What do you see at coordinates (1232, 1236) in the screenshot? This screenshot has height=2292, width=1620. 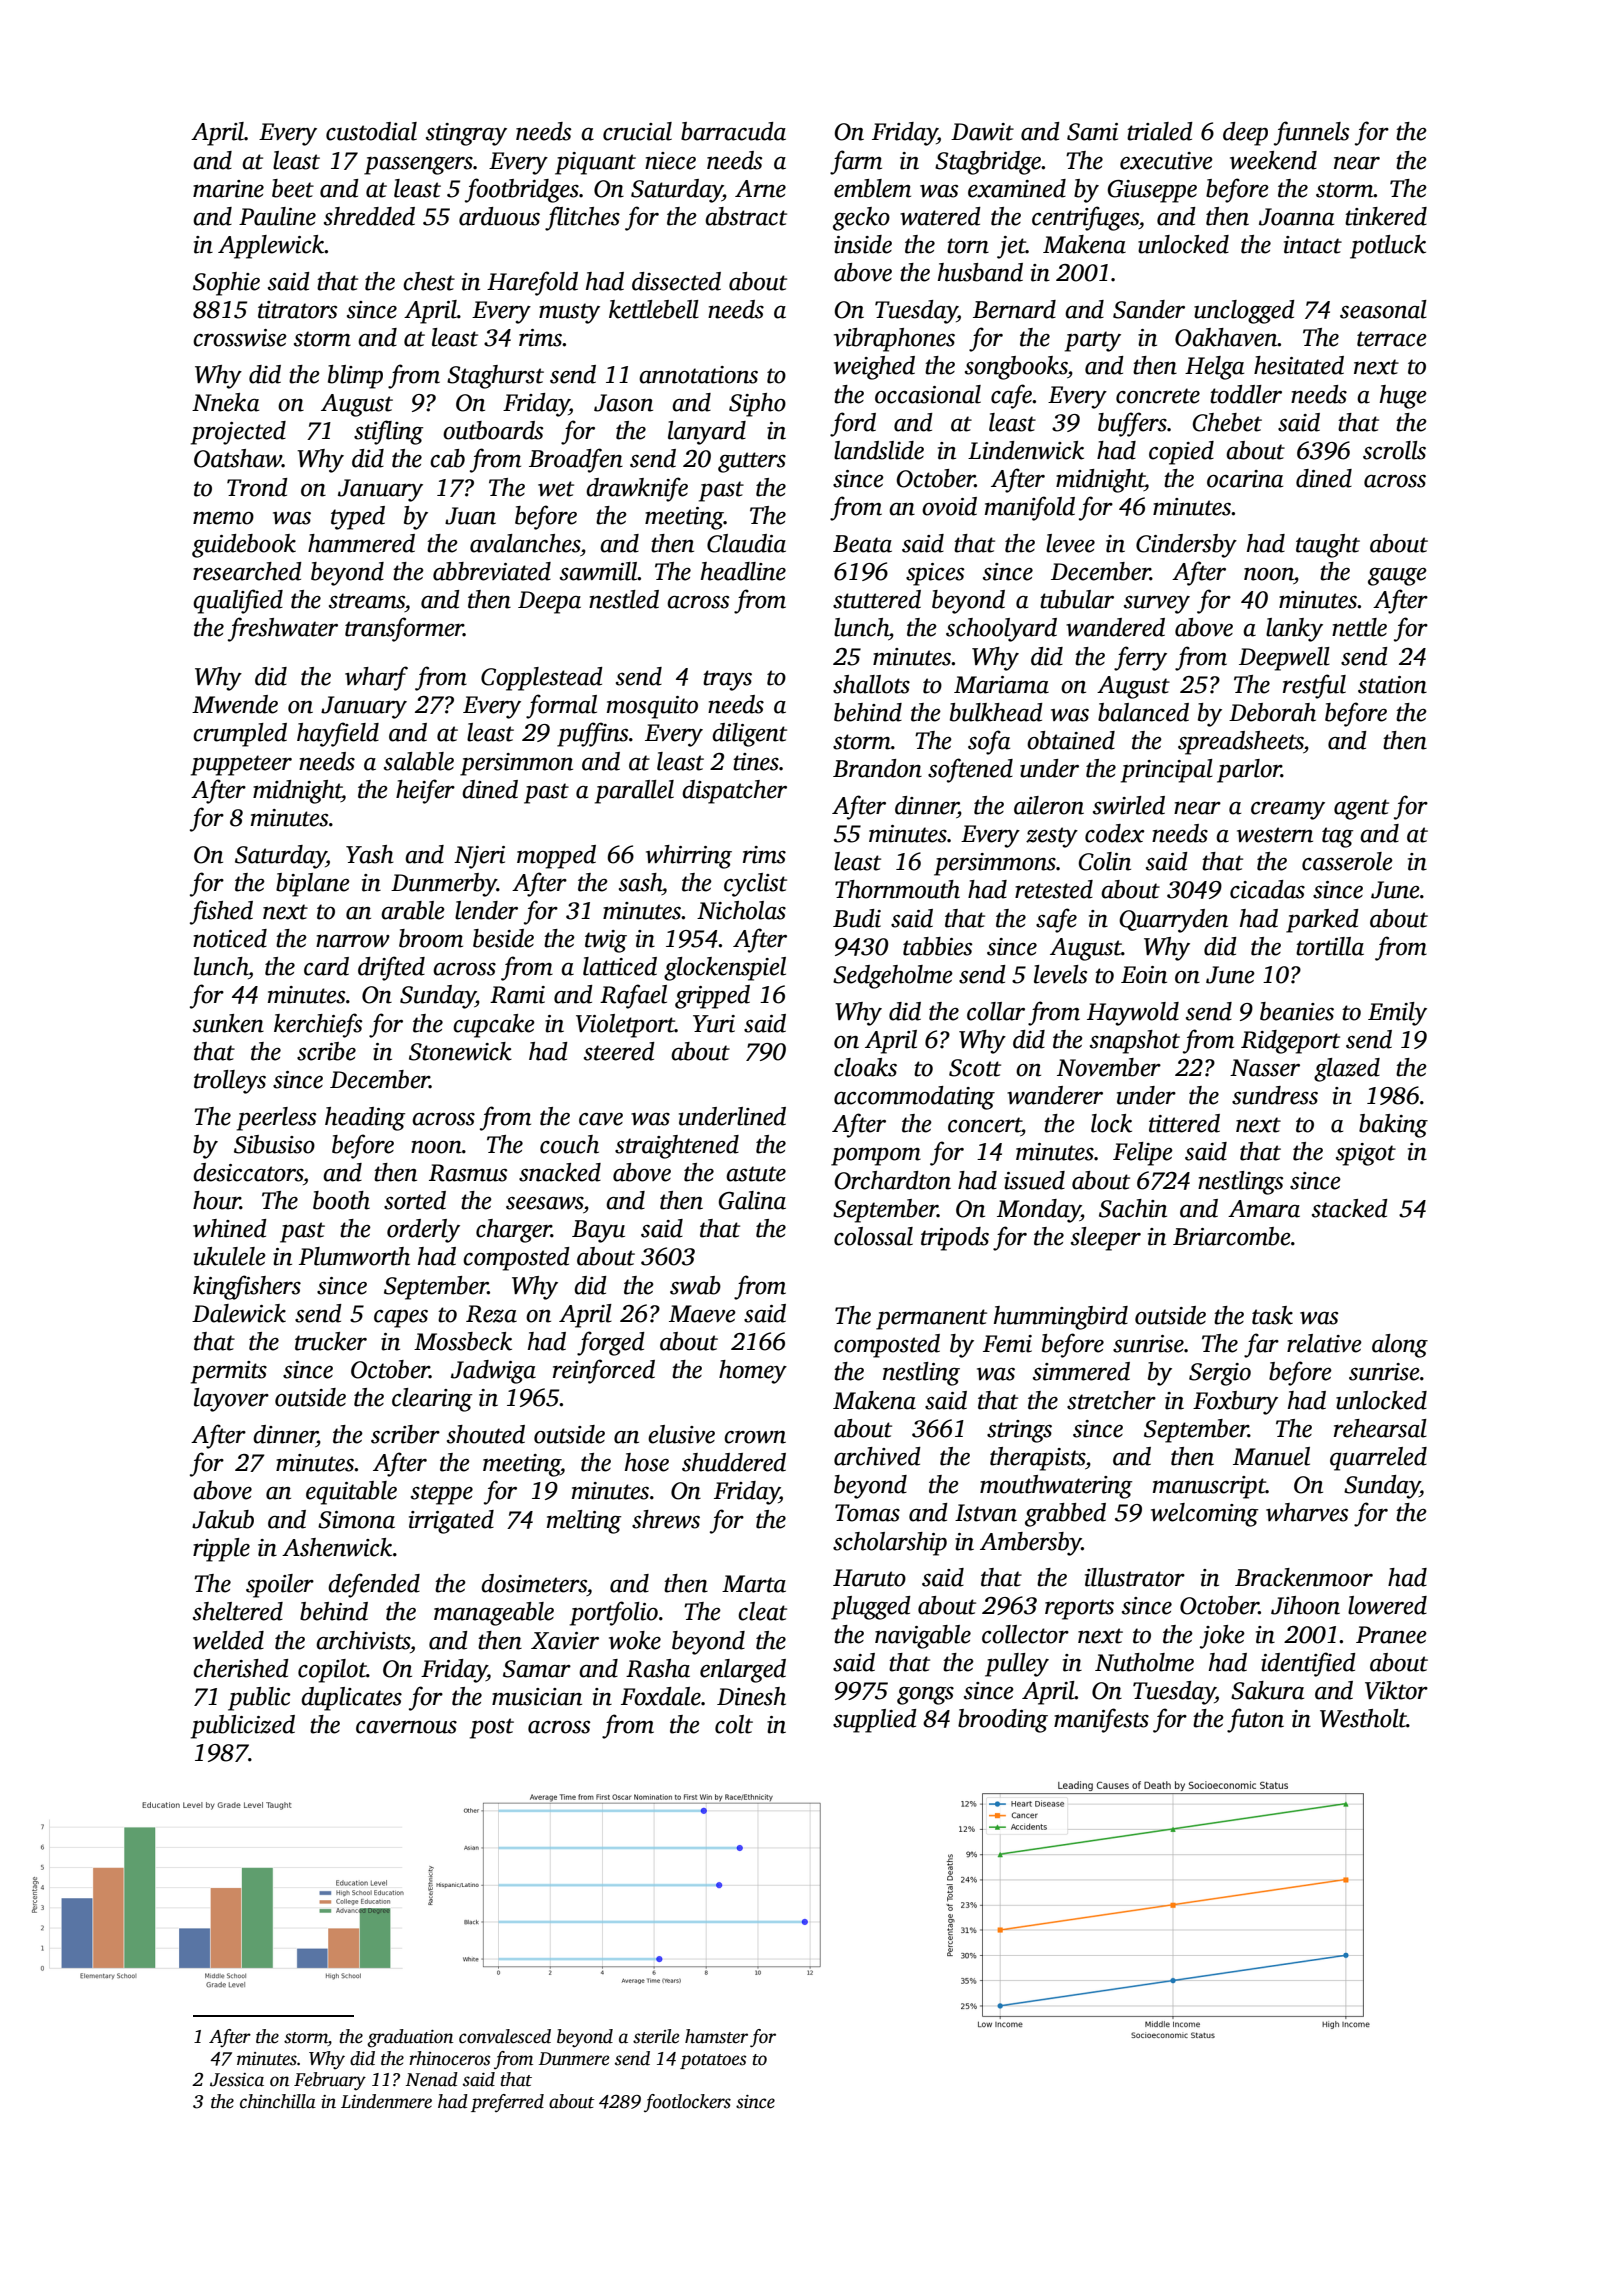 I see `Briarcombe` at bounding box center [1232, 1236].
